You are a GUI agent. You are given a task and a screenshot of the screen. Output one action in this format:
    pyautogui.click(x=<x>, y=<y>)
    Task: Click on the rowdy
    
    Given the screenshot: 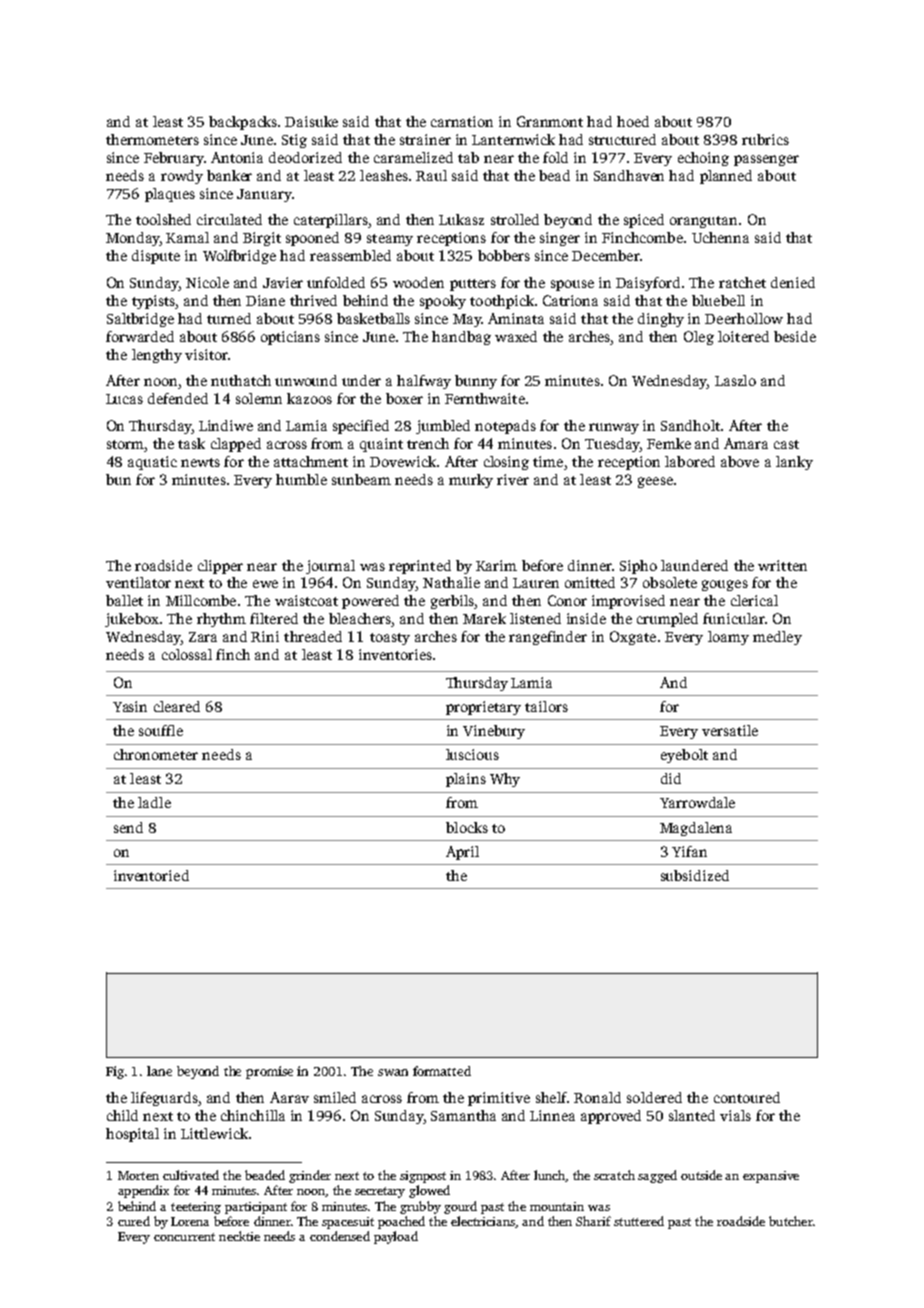 What is the action you would take?
    pyautogui.click(x=182, y=177)
